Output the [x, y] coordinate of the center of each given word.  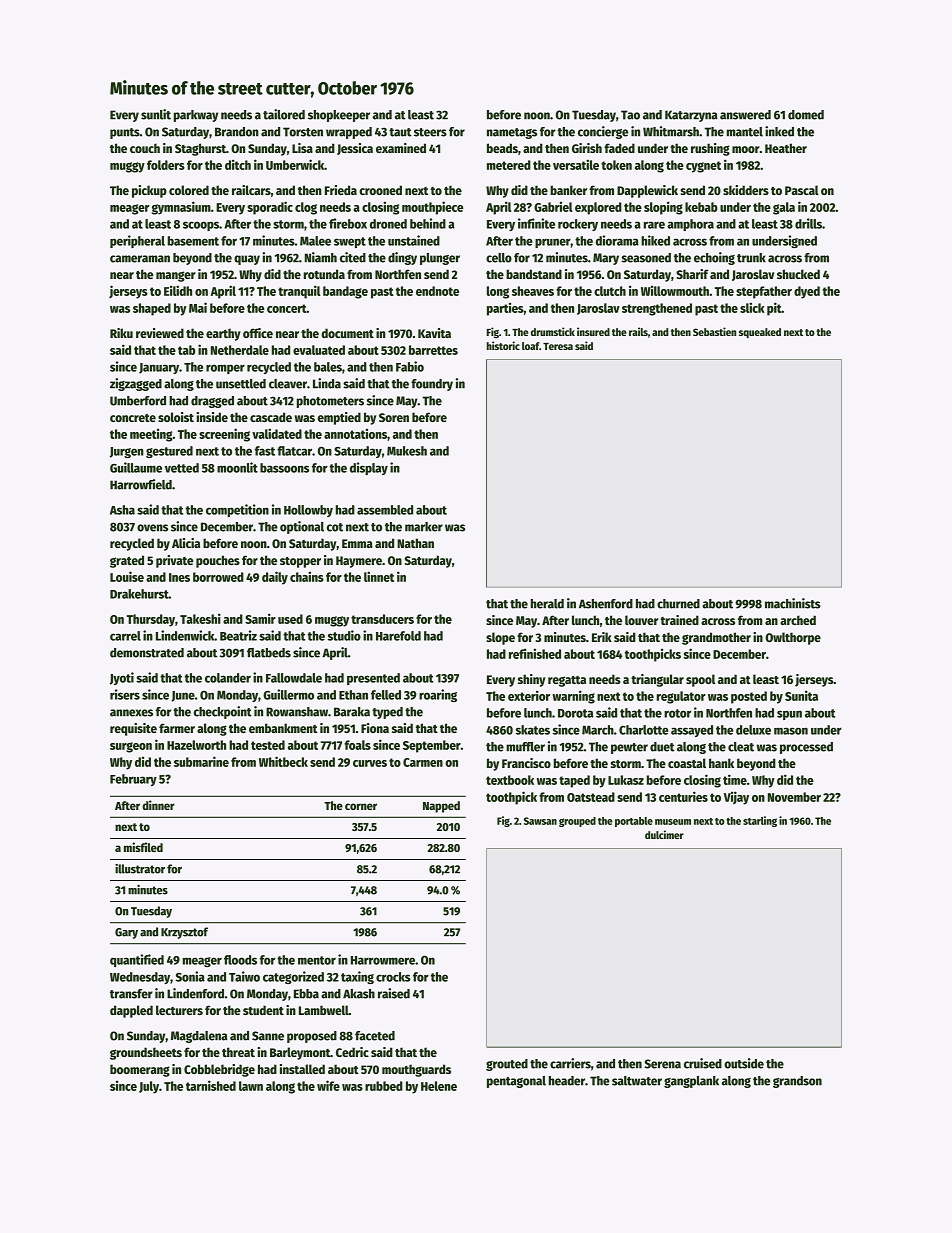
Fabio [410, 366]
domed [806, 115]
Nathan [415, 543]
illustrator [140, 869]
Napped [441, 807]
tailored [284, 114]
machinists [793, 603]
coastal [687, 763]
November [794, 797]
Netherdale [240, 350]
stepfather [764, 292]
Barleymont [300, 1053]
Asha [122, 510]
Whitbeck [283, 761]
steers [430, 132]
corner [361, 806]
